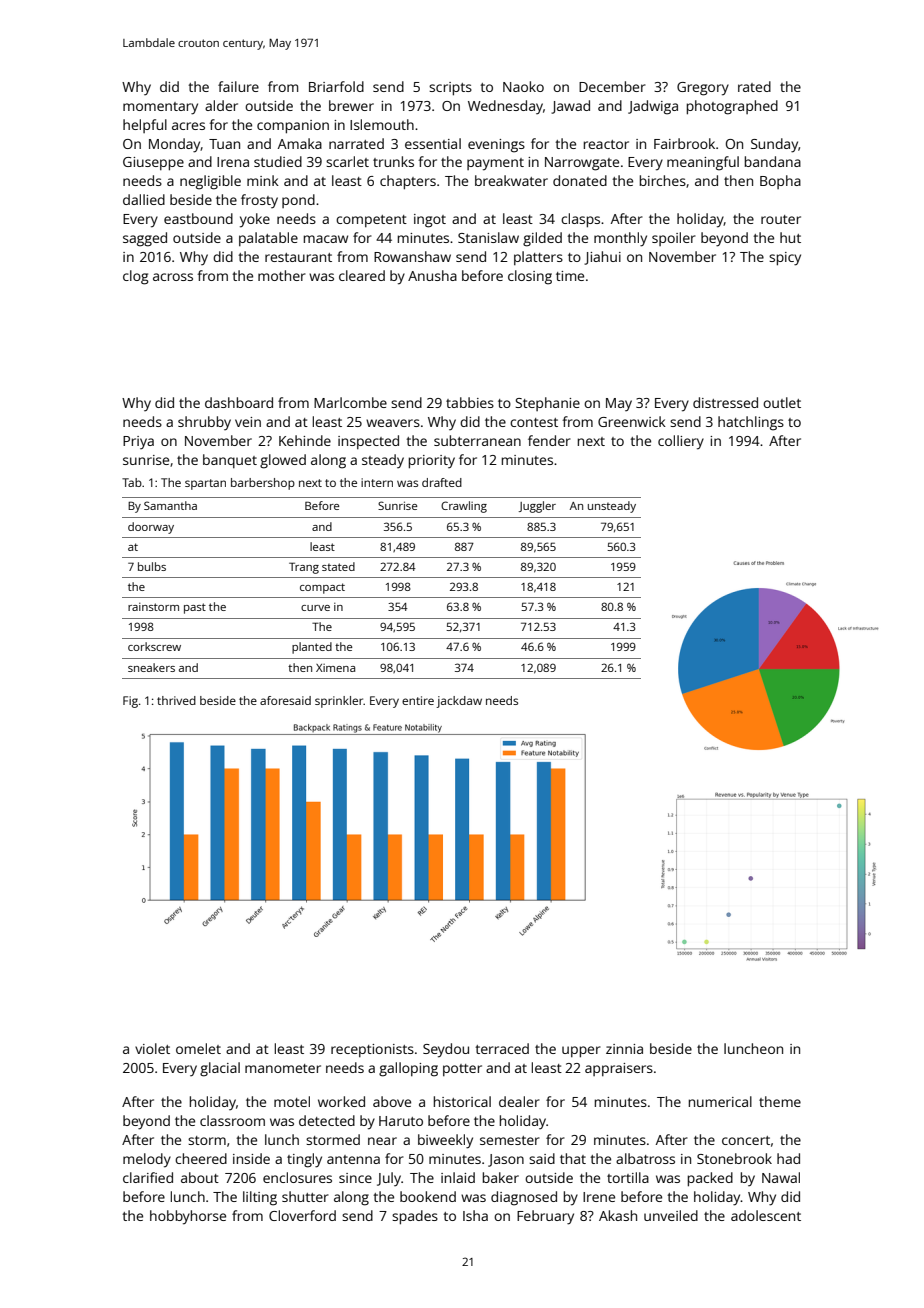 Image resolution: width=924 pixels, height=1308 pixels. Describe the element at coordinates (732, 107) in the screenshot. I see `photographed` at that location.
